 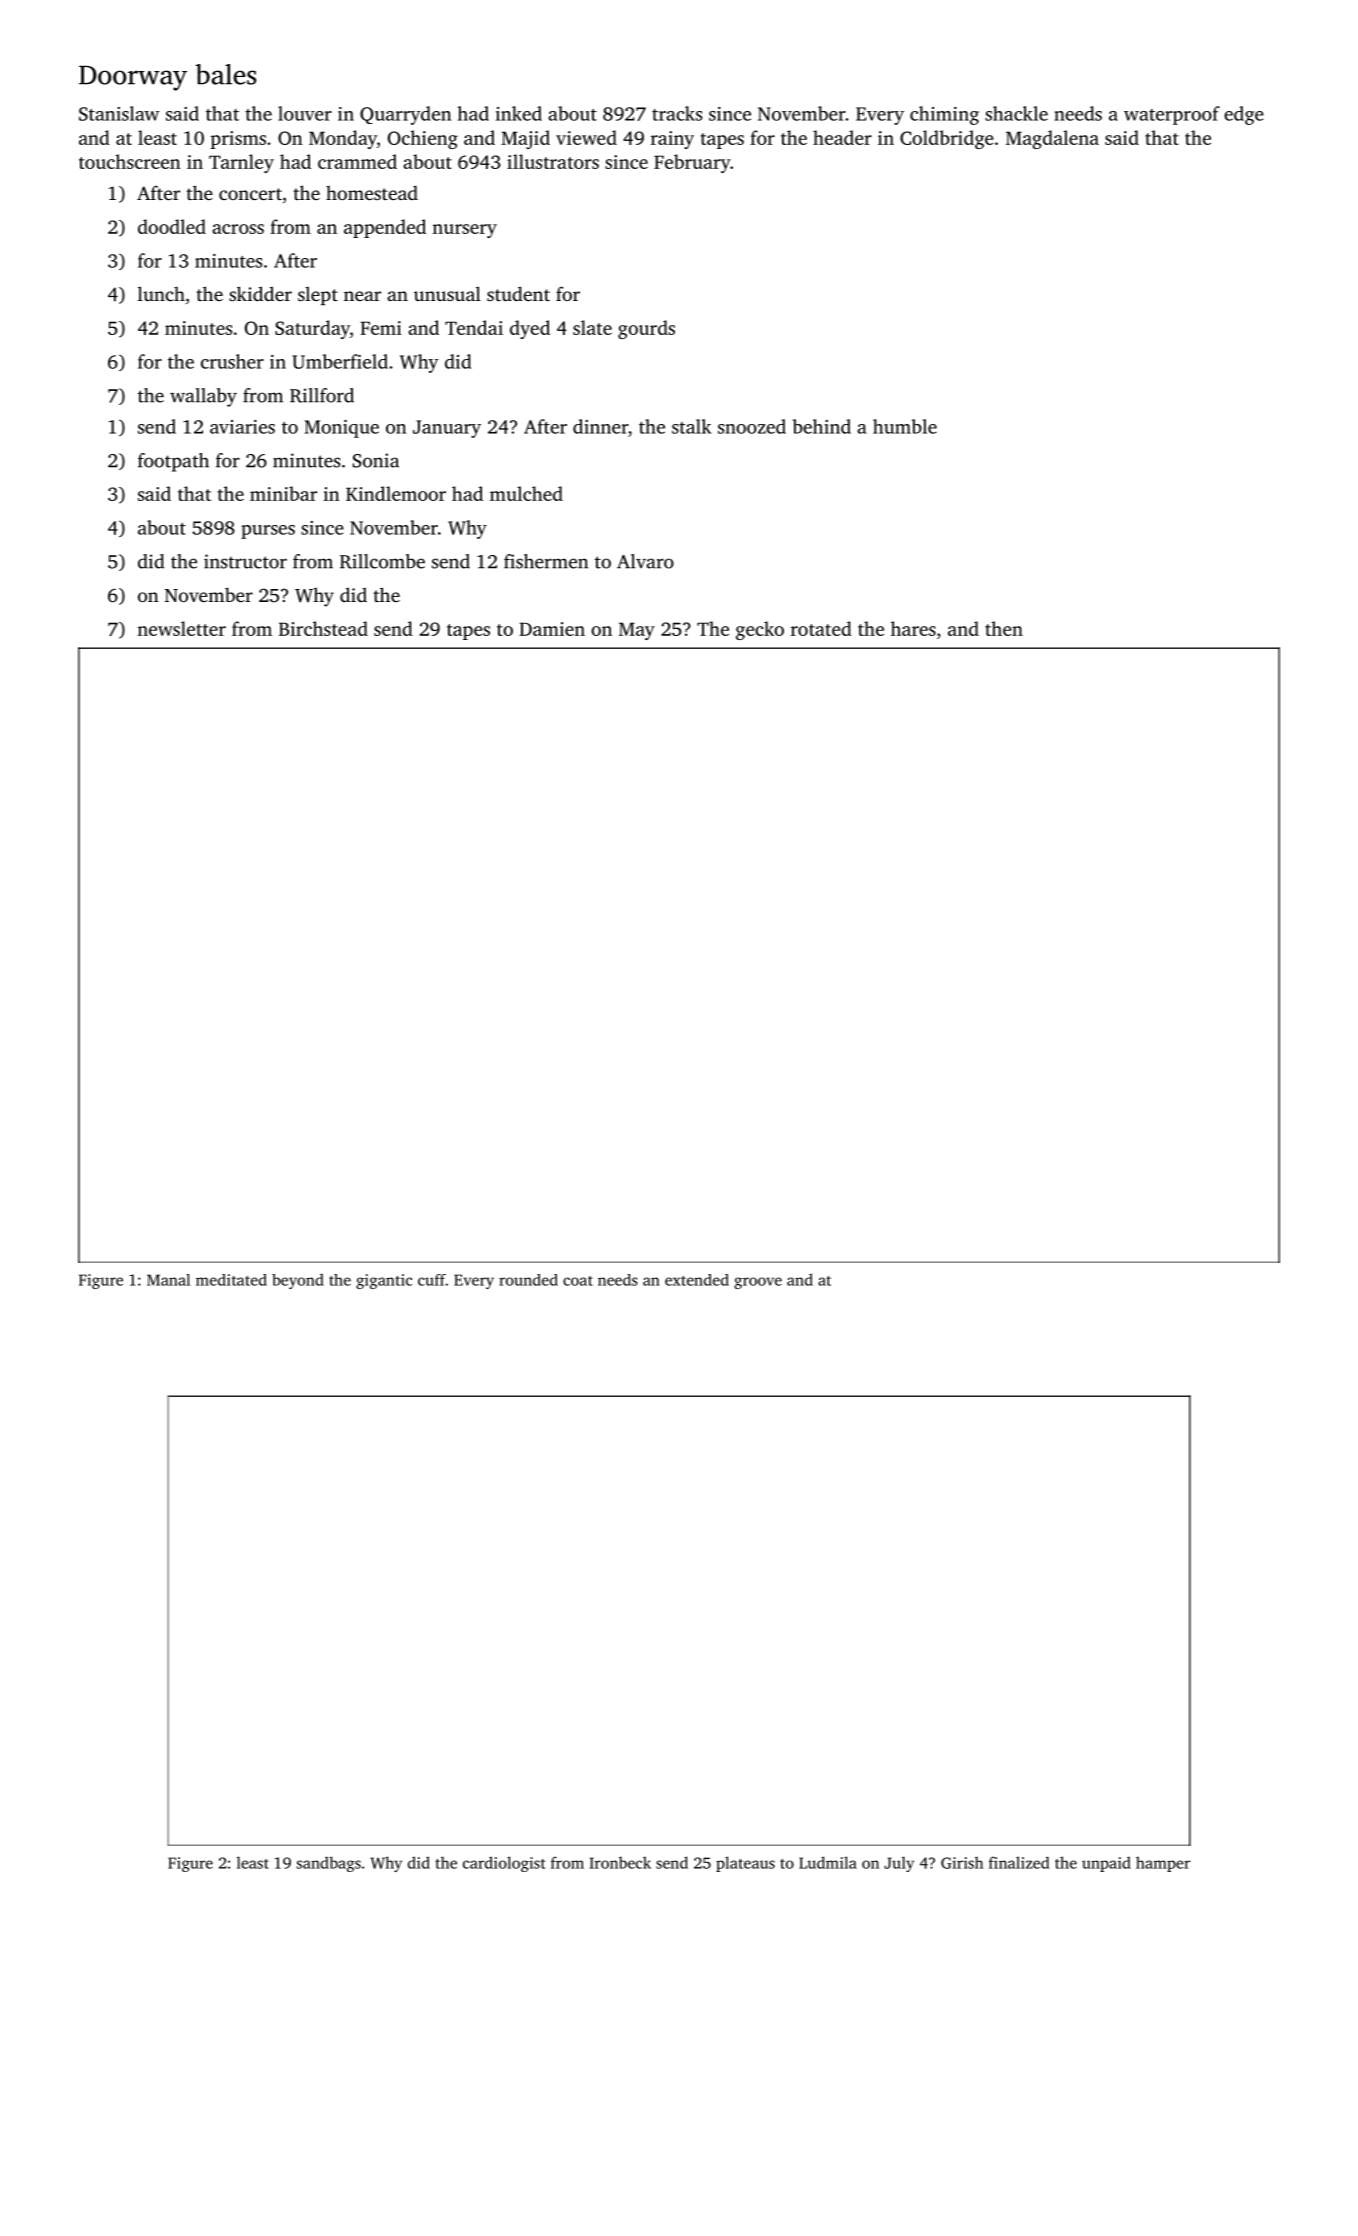 What do you see at coordinates (1244, 115) in the document?
I see `edge` at bounding box center [1244, 115].
